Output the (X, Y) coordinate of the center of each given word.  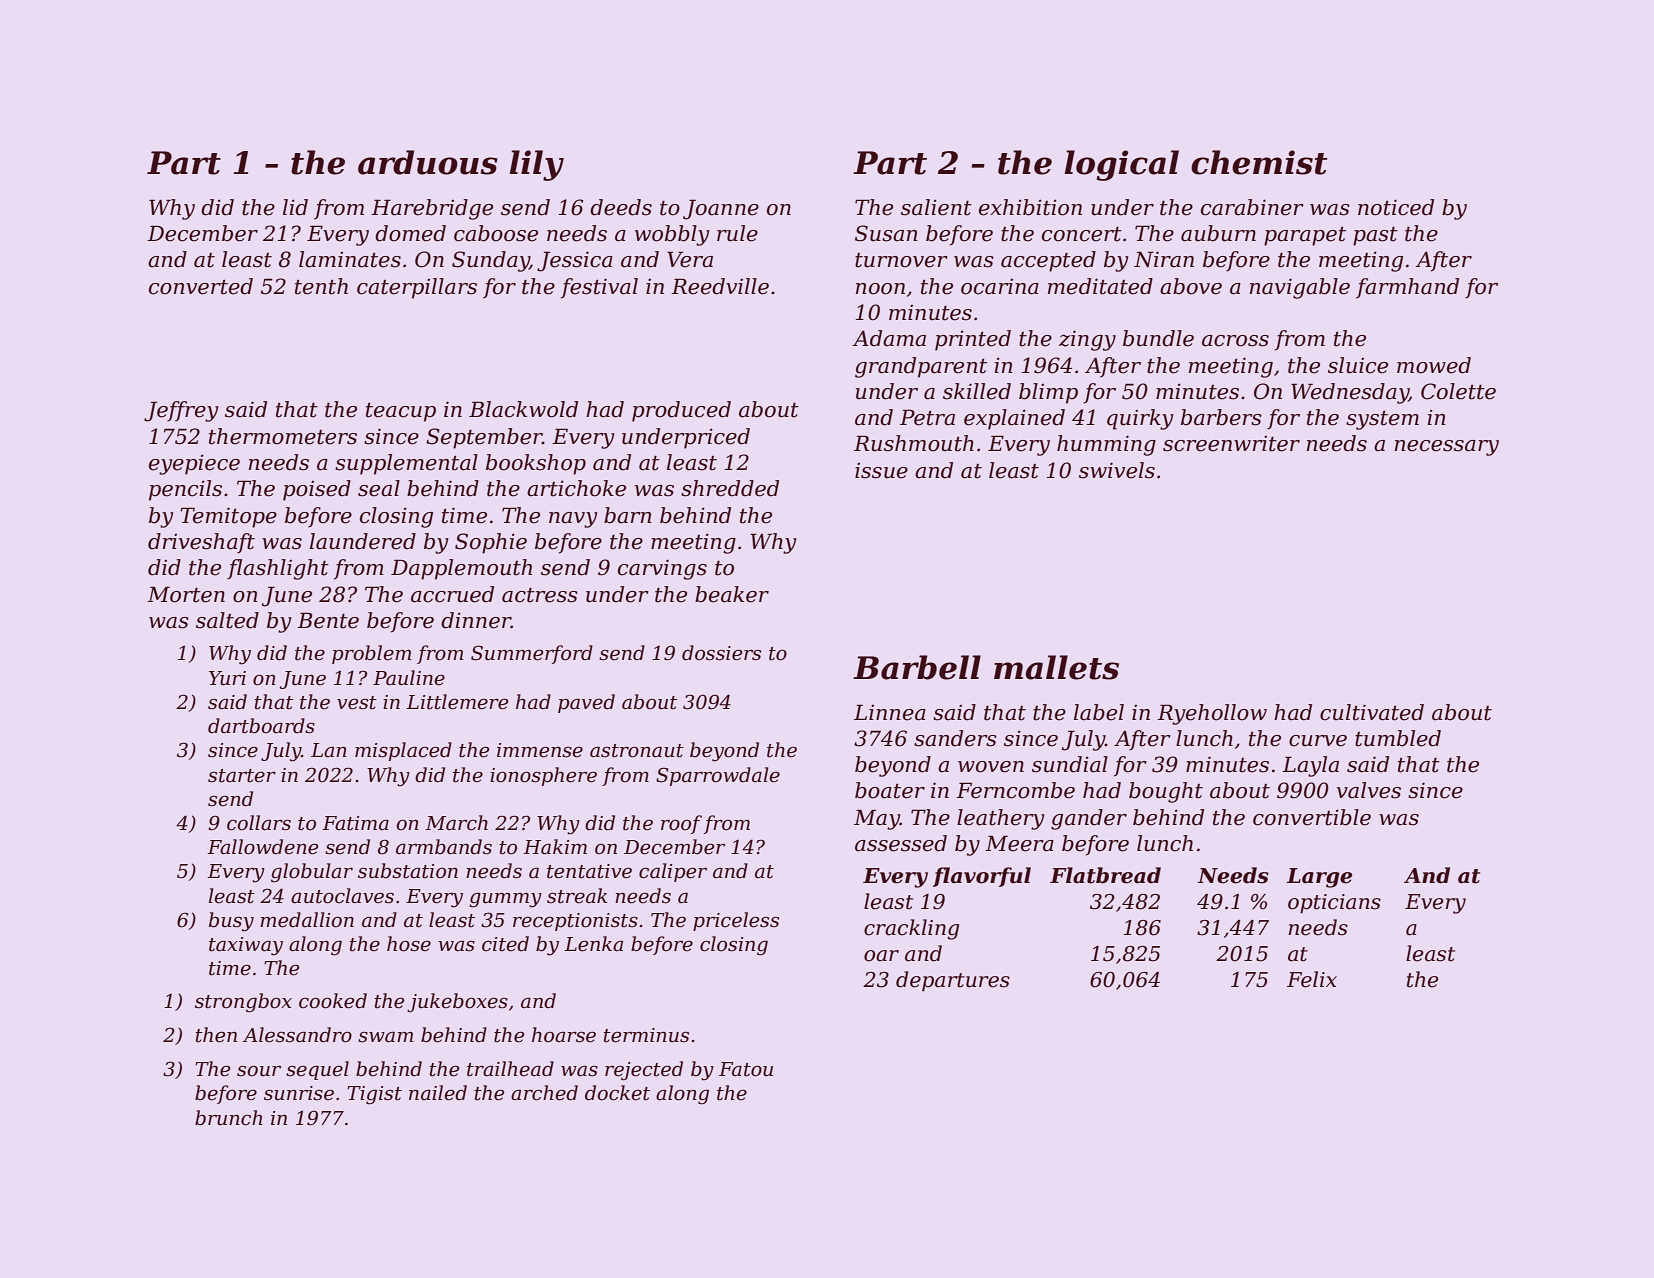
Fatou (746, 1069)
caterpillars (417, 288)
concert (1082, 234)
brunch (229, 1118)
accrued (452, 594)
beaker (732, 594)
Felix (1312, 979)
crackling (911, 929)
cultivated (1372, 712)
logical (1121, 165)
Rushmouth (914, 443)
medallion (307, 920)
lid (295, 207)
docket (617, 1093)
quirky (1140, 419)
